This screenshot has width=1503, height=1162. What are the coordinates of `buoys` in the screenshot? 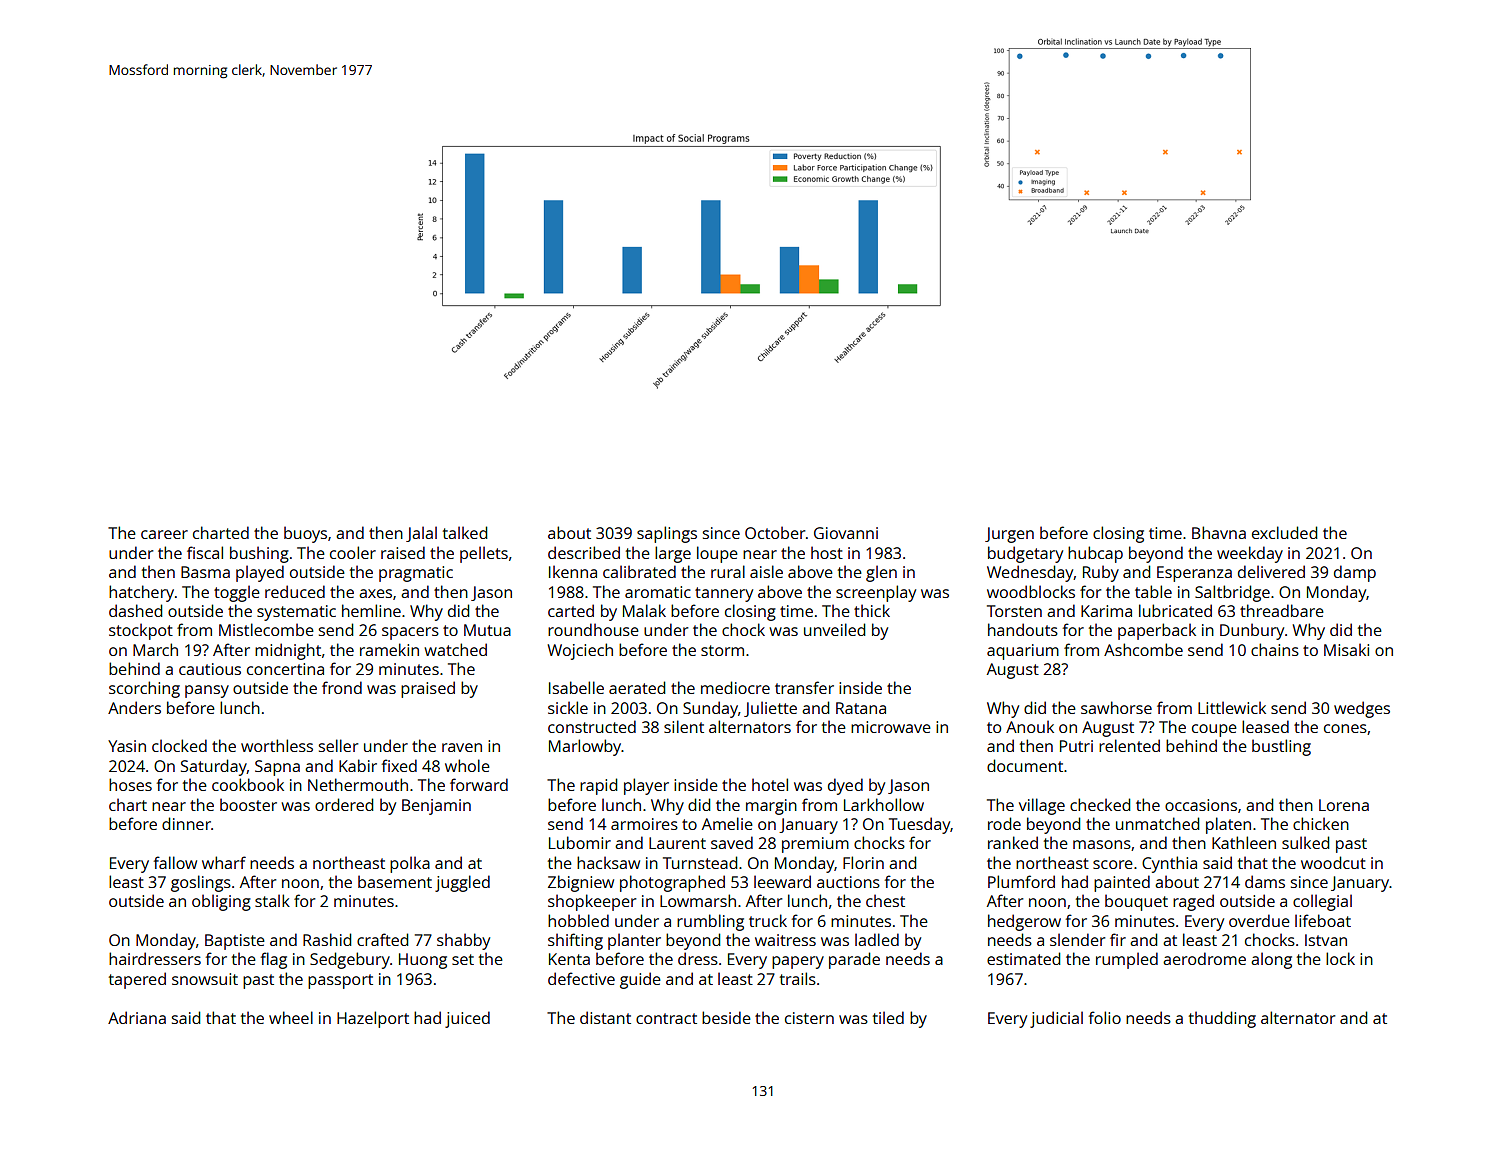 It's located at (305, 534).
